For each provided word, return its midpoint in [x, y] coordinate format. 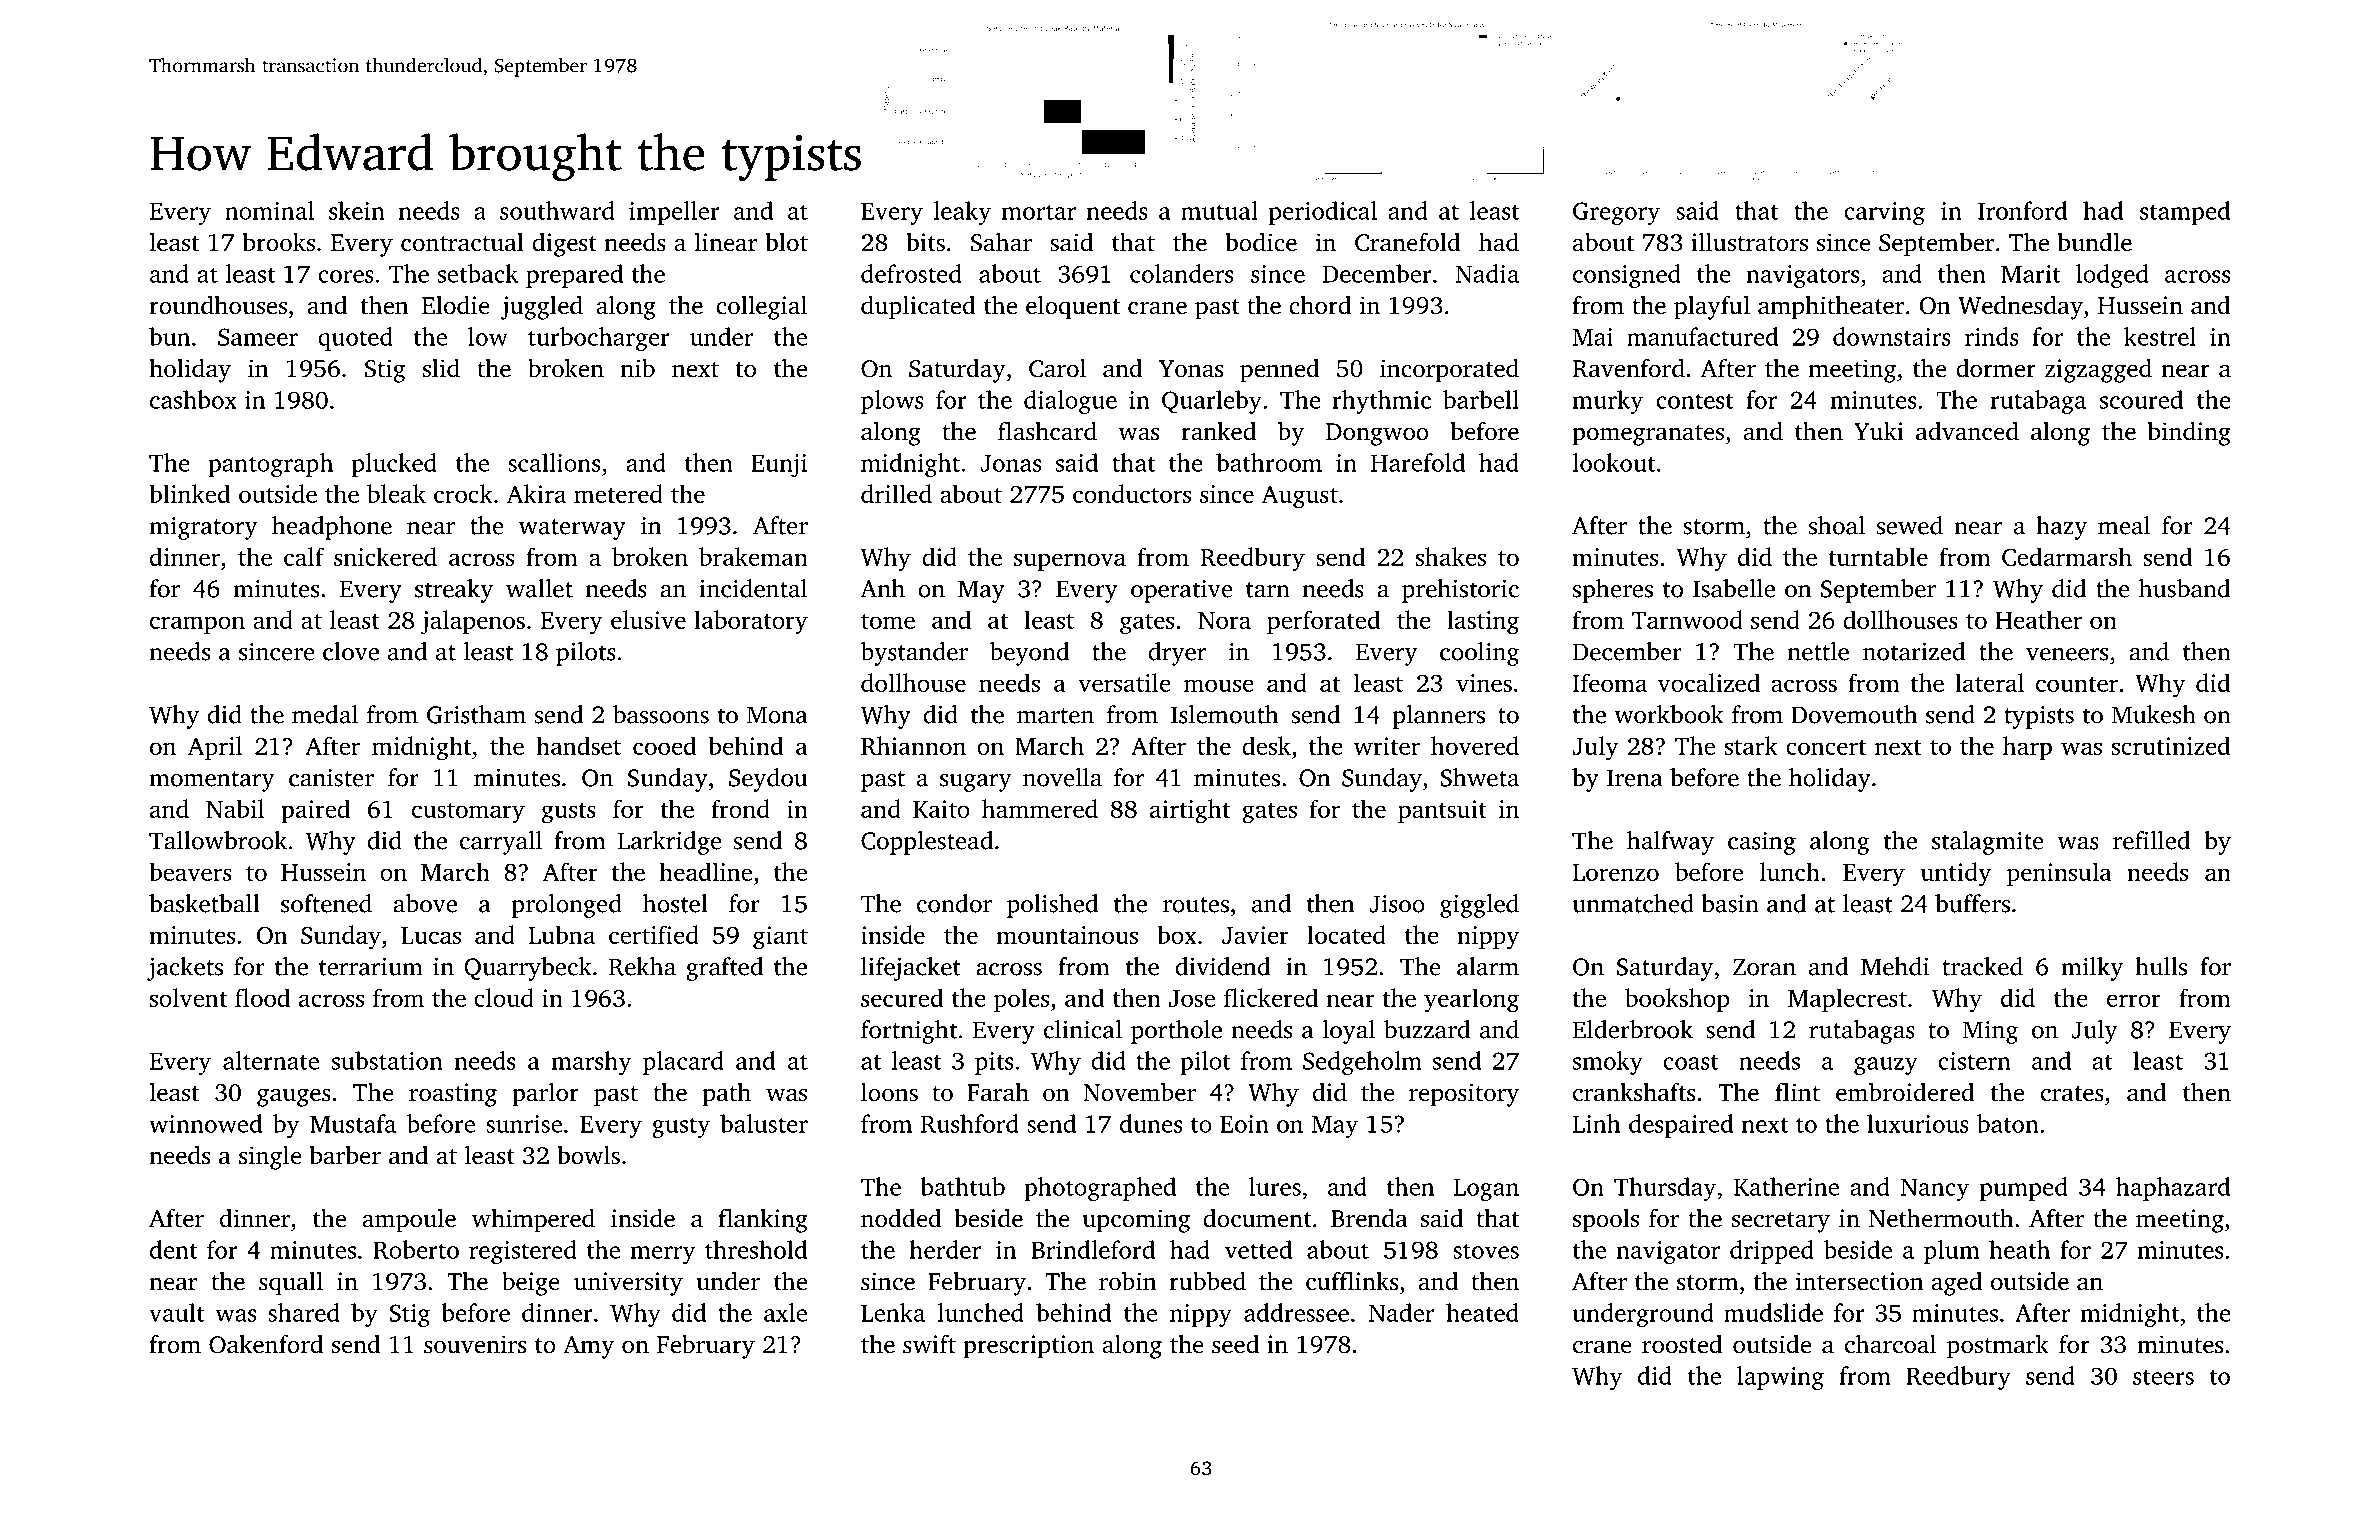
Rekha [642, 966]
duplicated [918, 307]
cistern [1974, 1061]
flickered [1271, 997]
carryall [501, 843]
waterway [572, 529]
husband [2185, 588]
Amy [588, 1347]
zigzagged [2098, 370]
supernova [1070, 562]
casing [1762, 843]
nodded [901, 1218]
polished [1052, 906]
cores [346, 276]
